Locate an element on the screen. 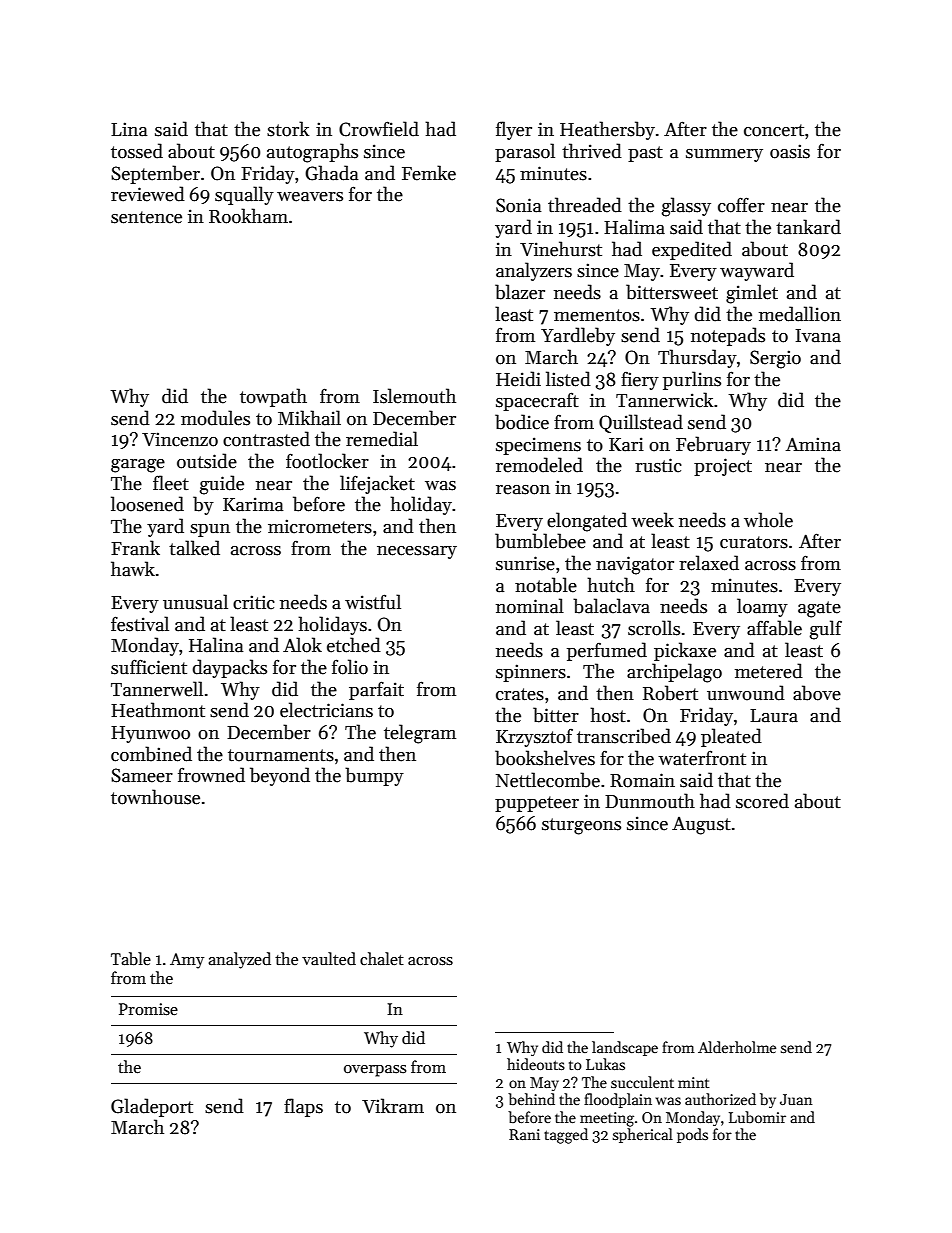  landscape is located at coordinates (625, 1048).
